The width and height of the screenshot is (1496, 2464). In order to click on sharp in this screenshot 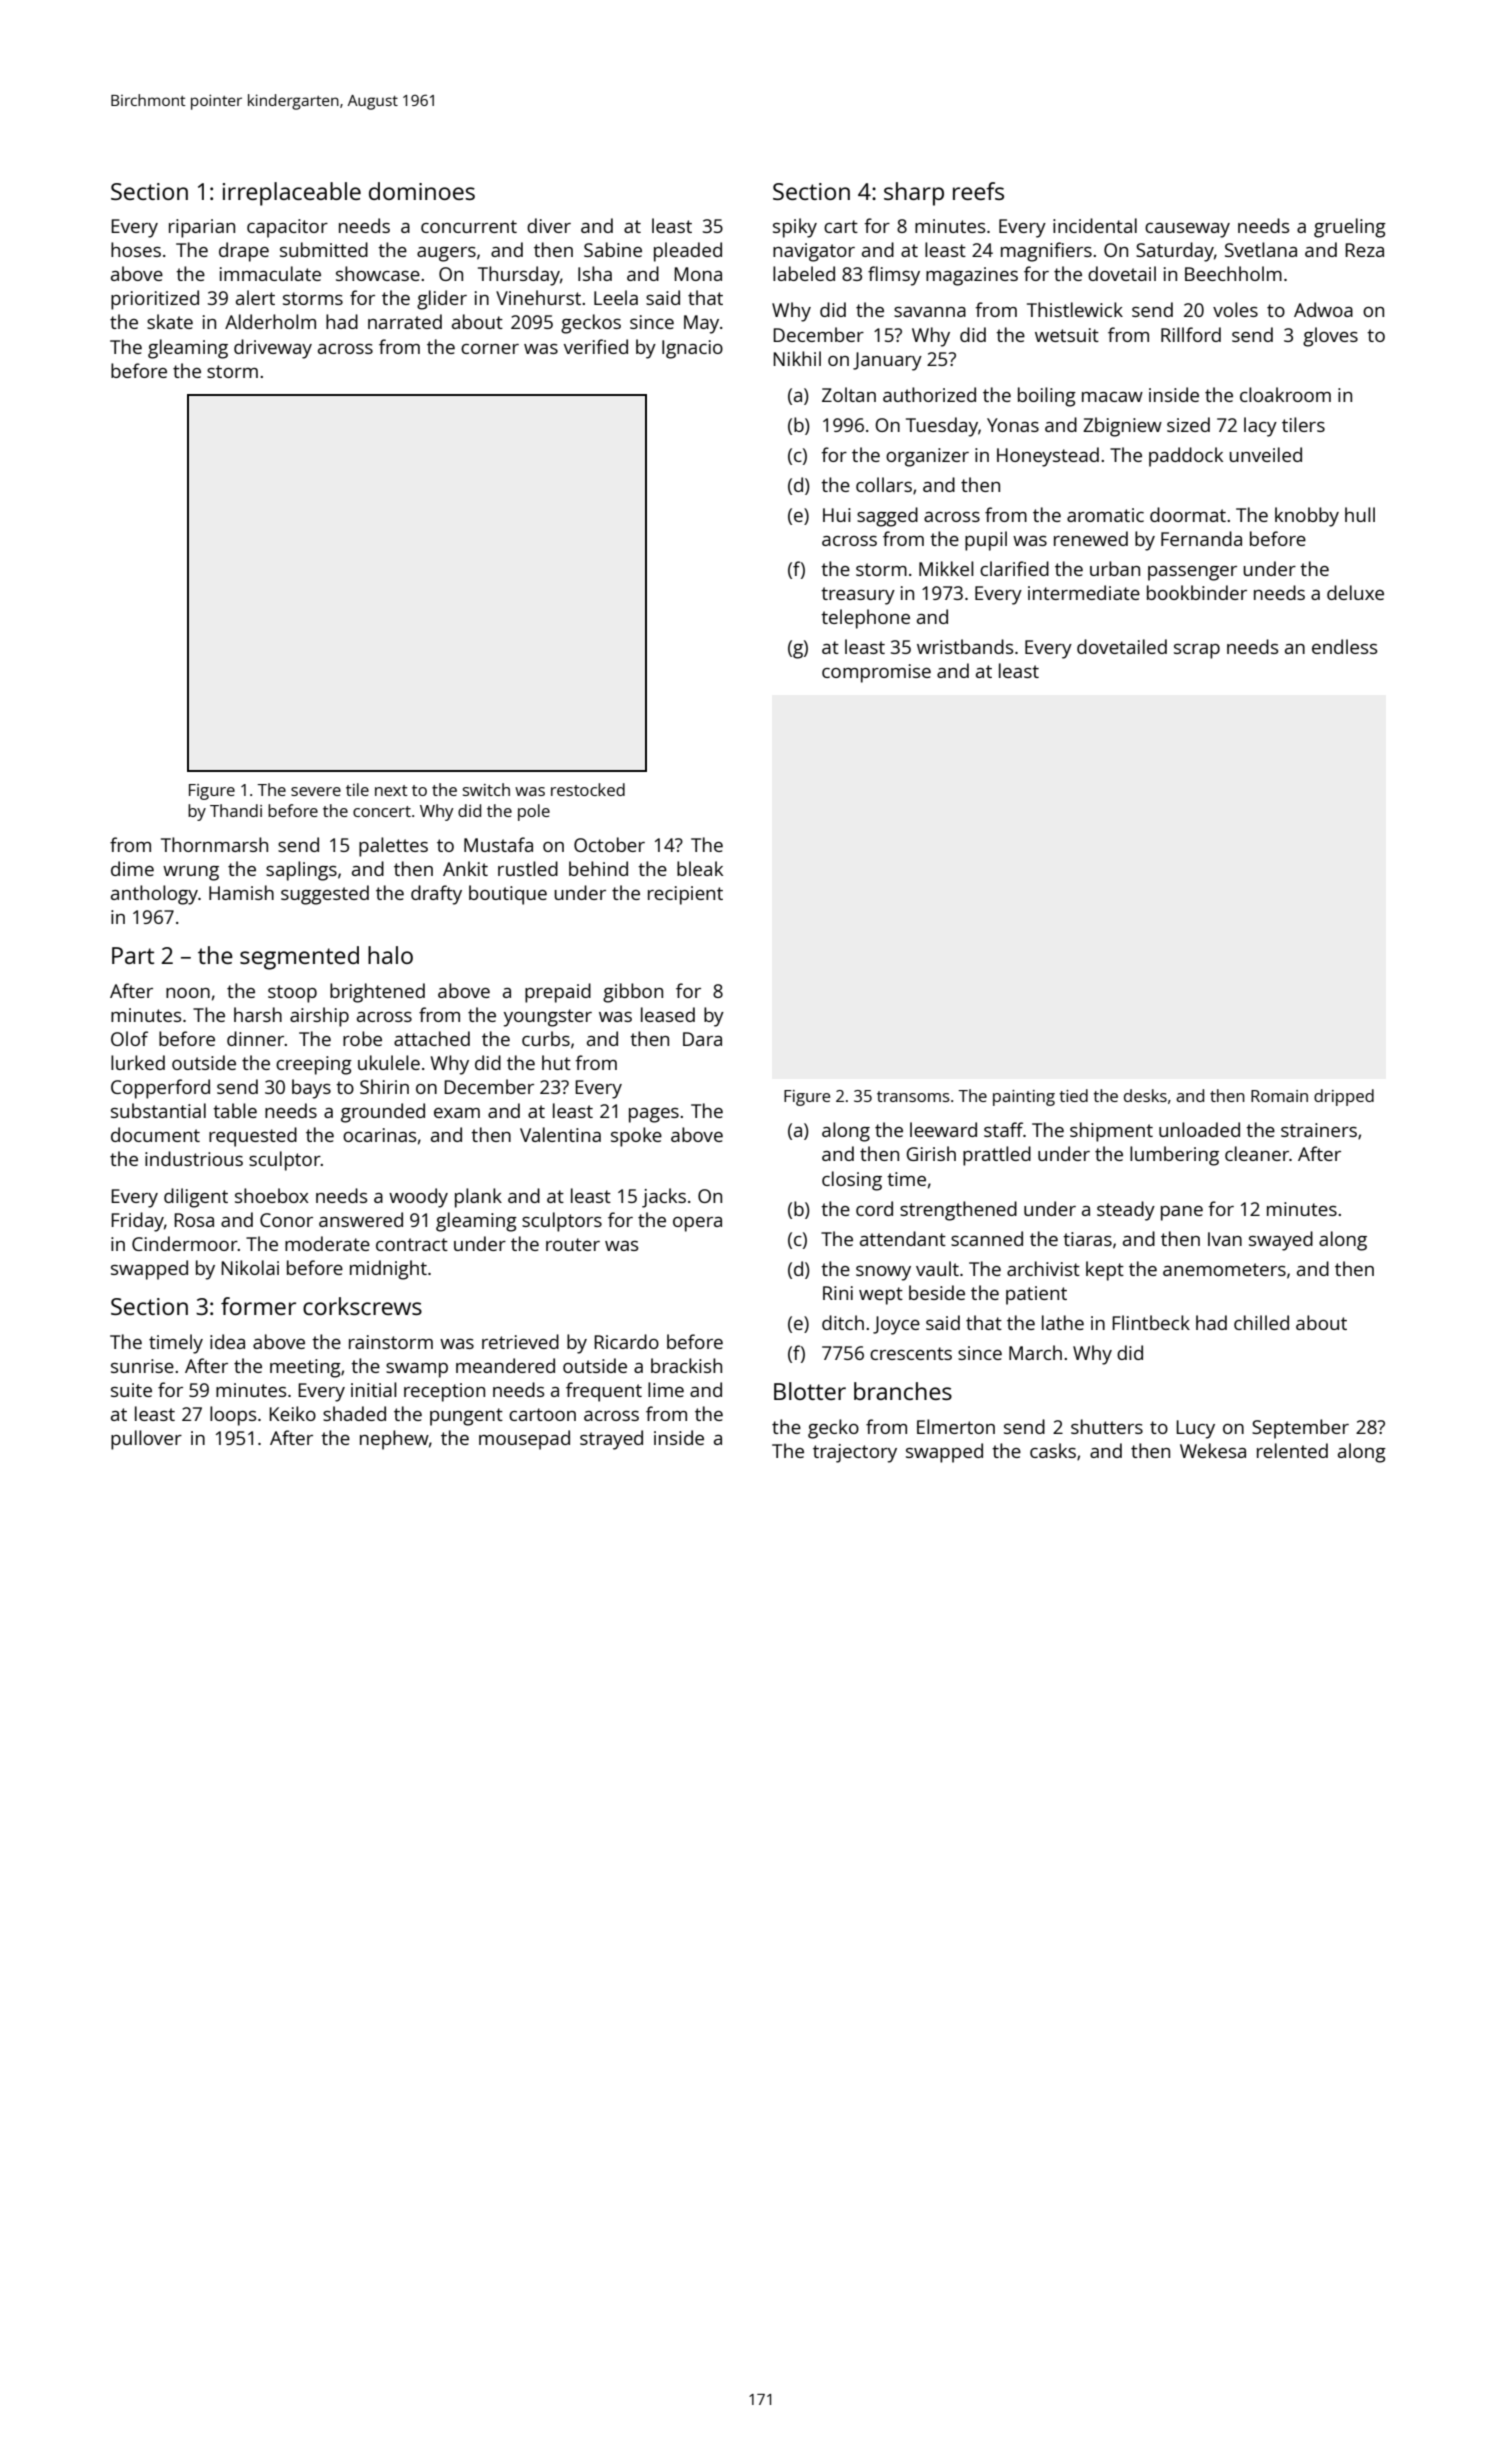, I will do `click(914, 194)`.
